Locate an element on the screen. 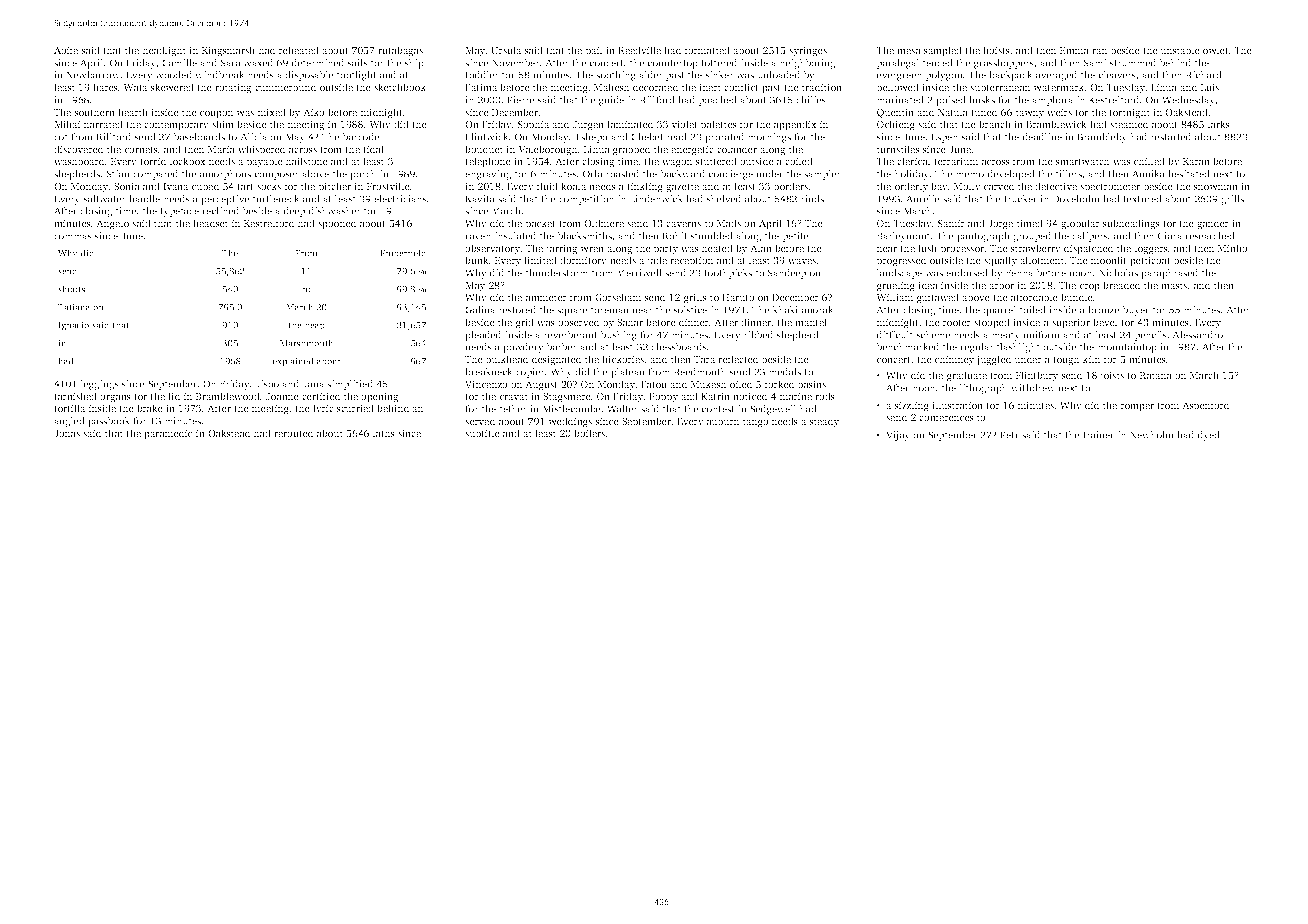 The image size is (1308, 924). Chebet is located at coordinates (647, 137).
